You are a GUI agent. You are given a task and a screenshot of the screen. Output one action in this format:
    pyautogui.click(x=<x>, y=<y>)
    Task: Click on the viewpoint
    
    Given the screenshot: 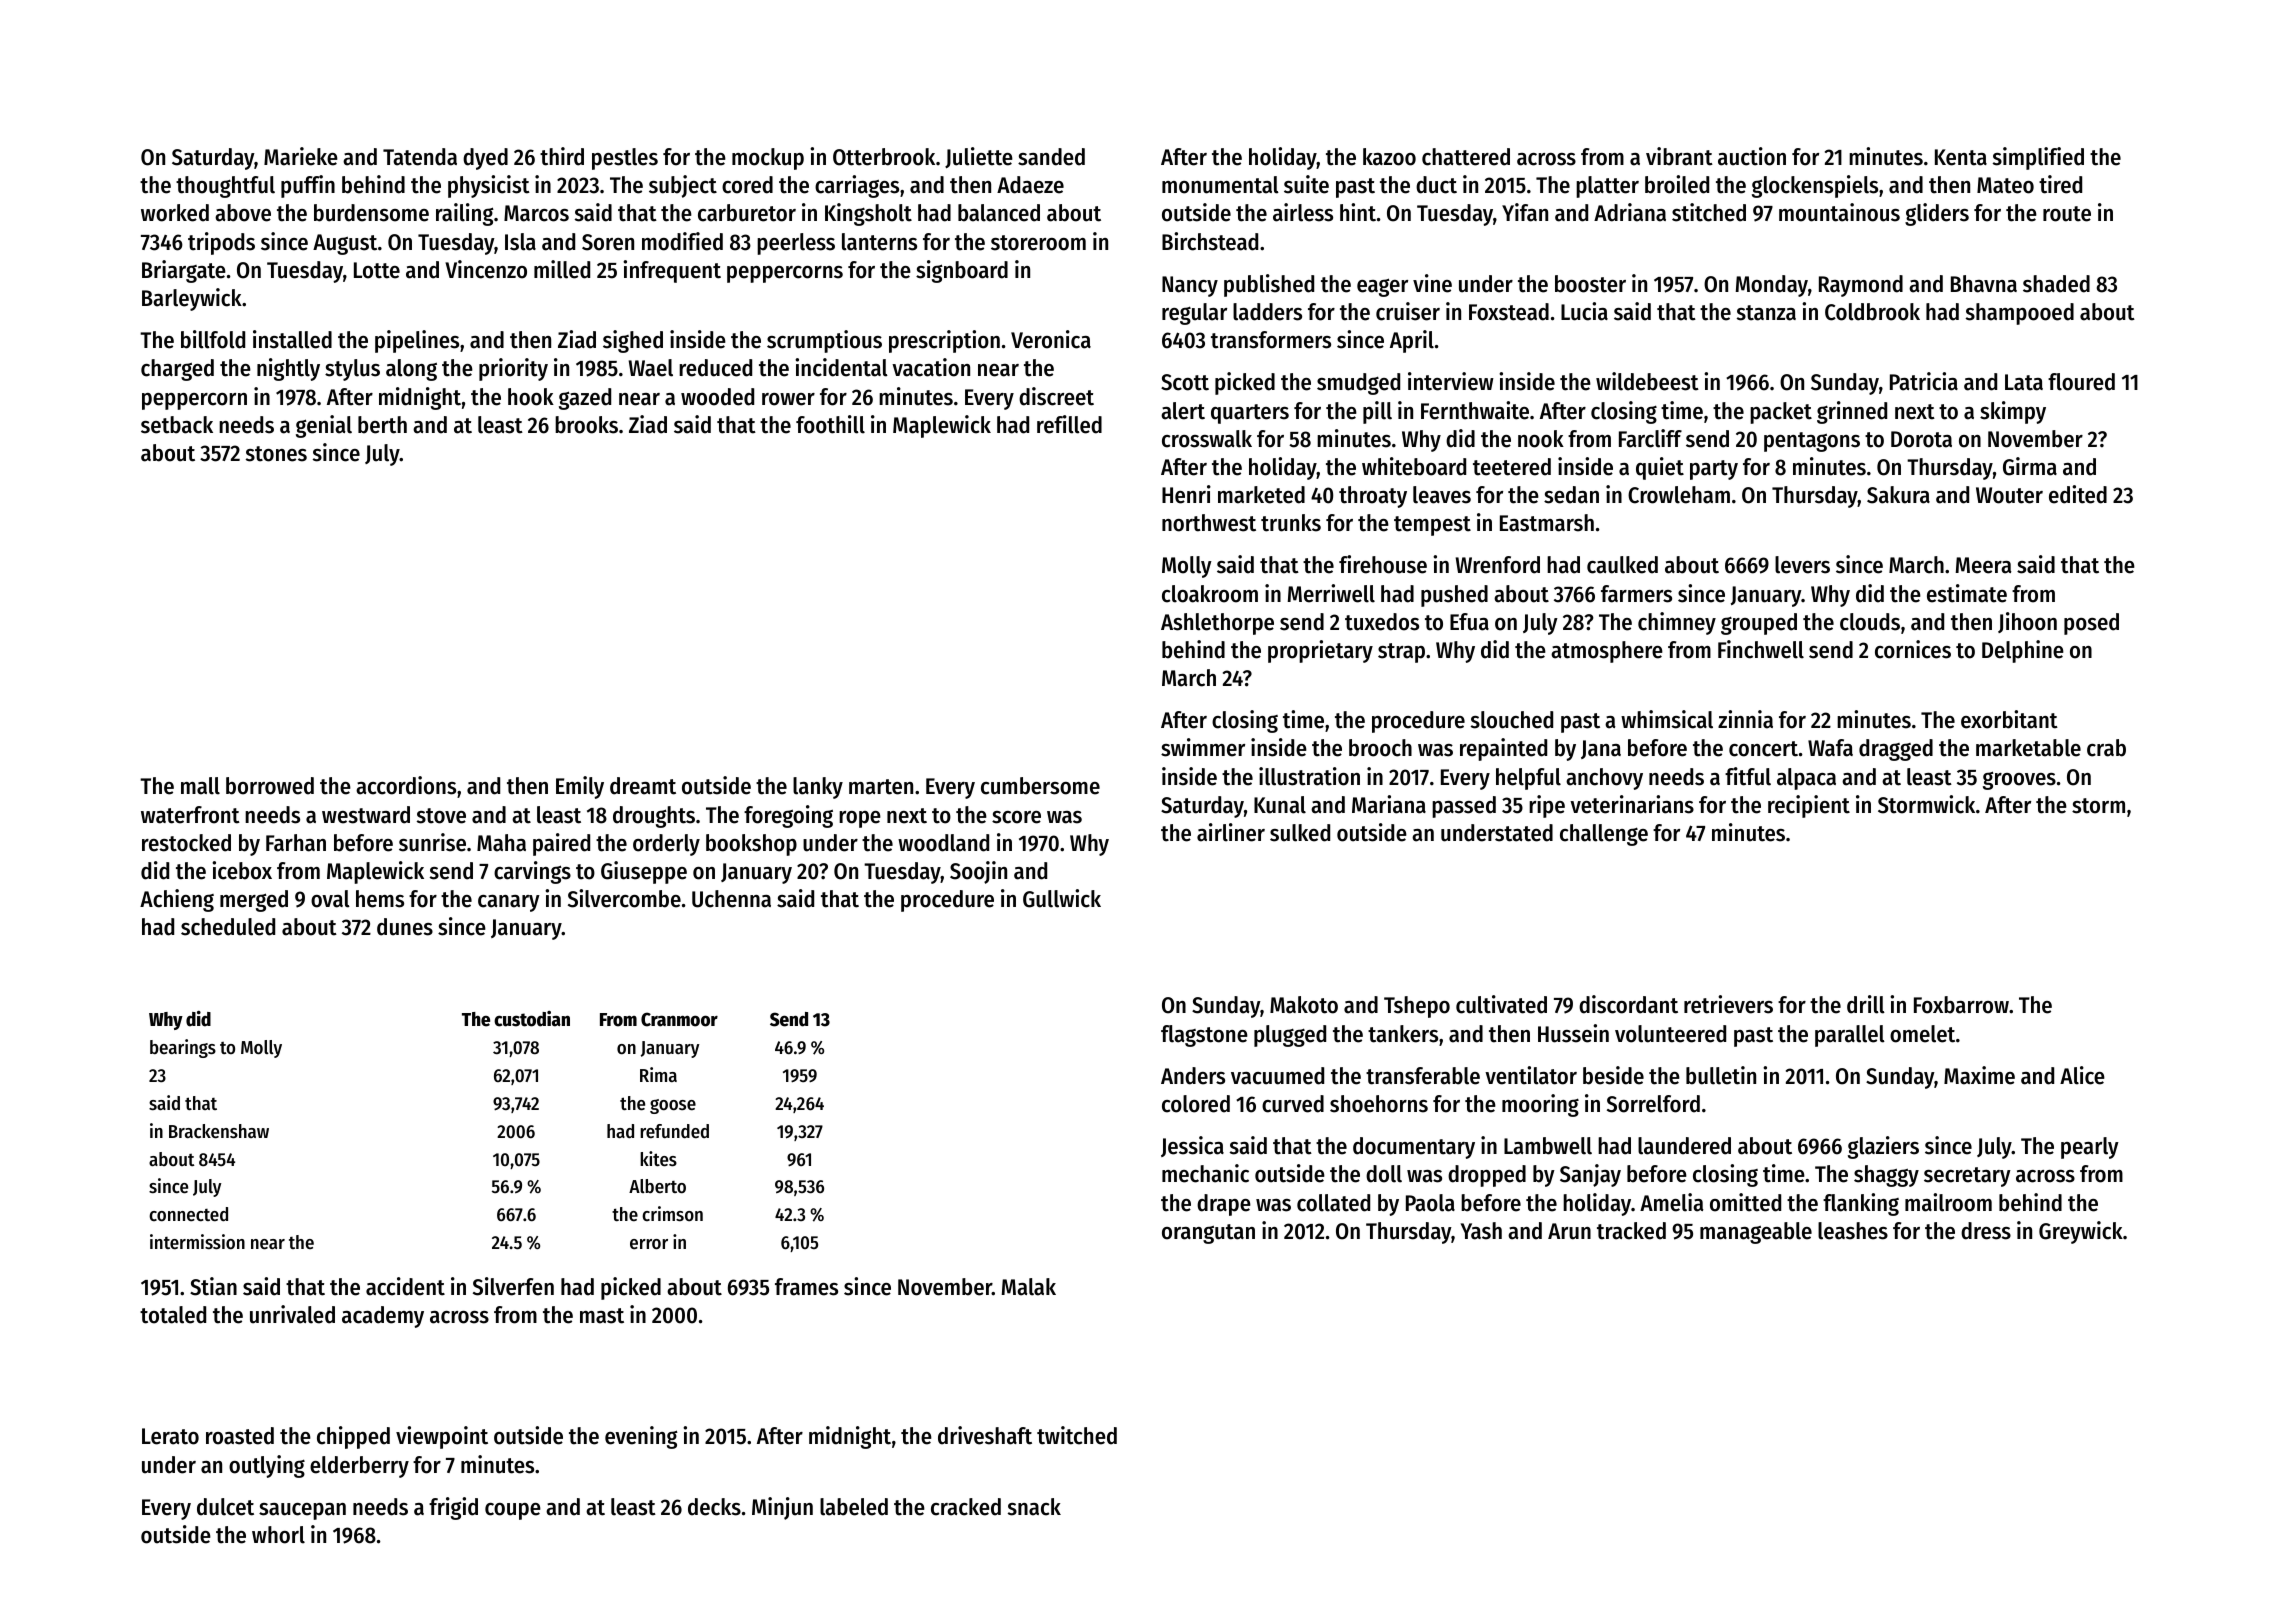 What is the action you would take?
    pyautogui.click(x=442, y=1437)
